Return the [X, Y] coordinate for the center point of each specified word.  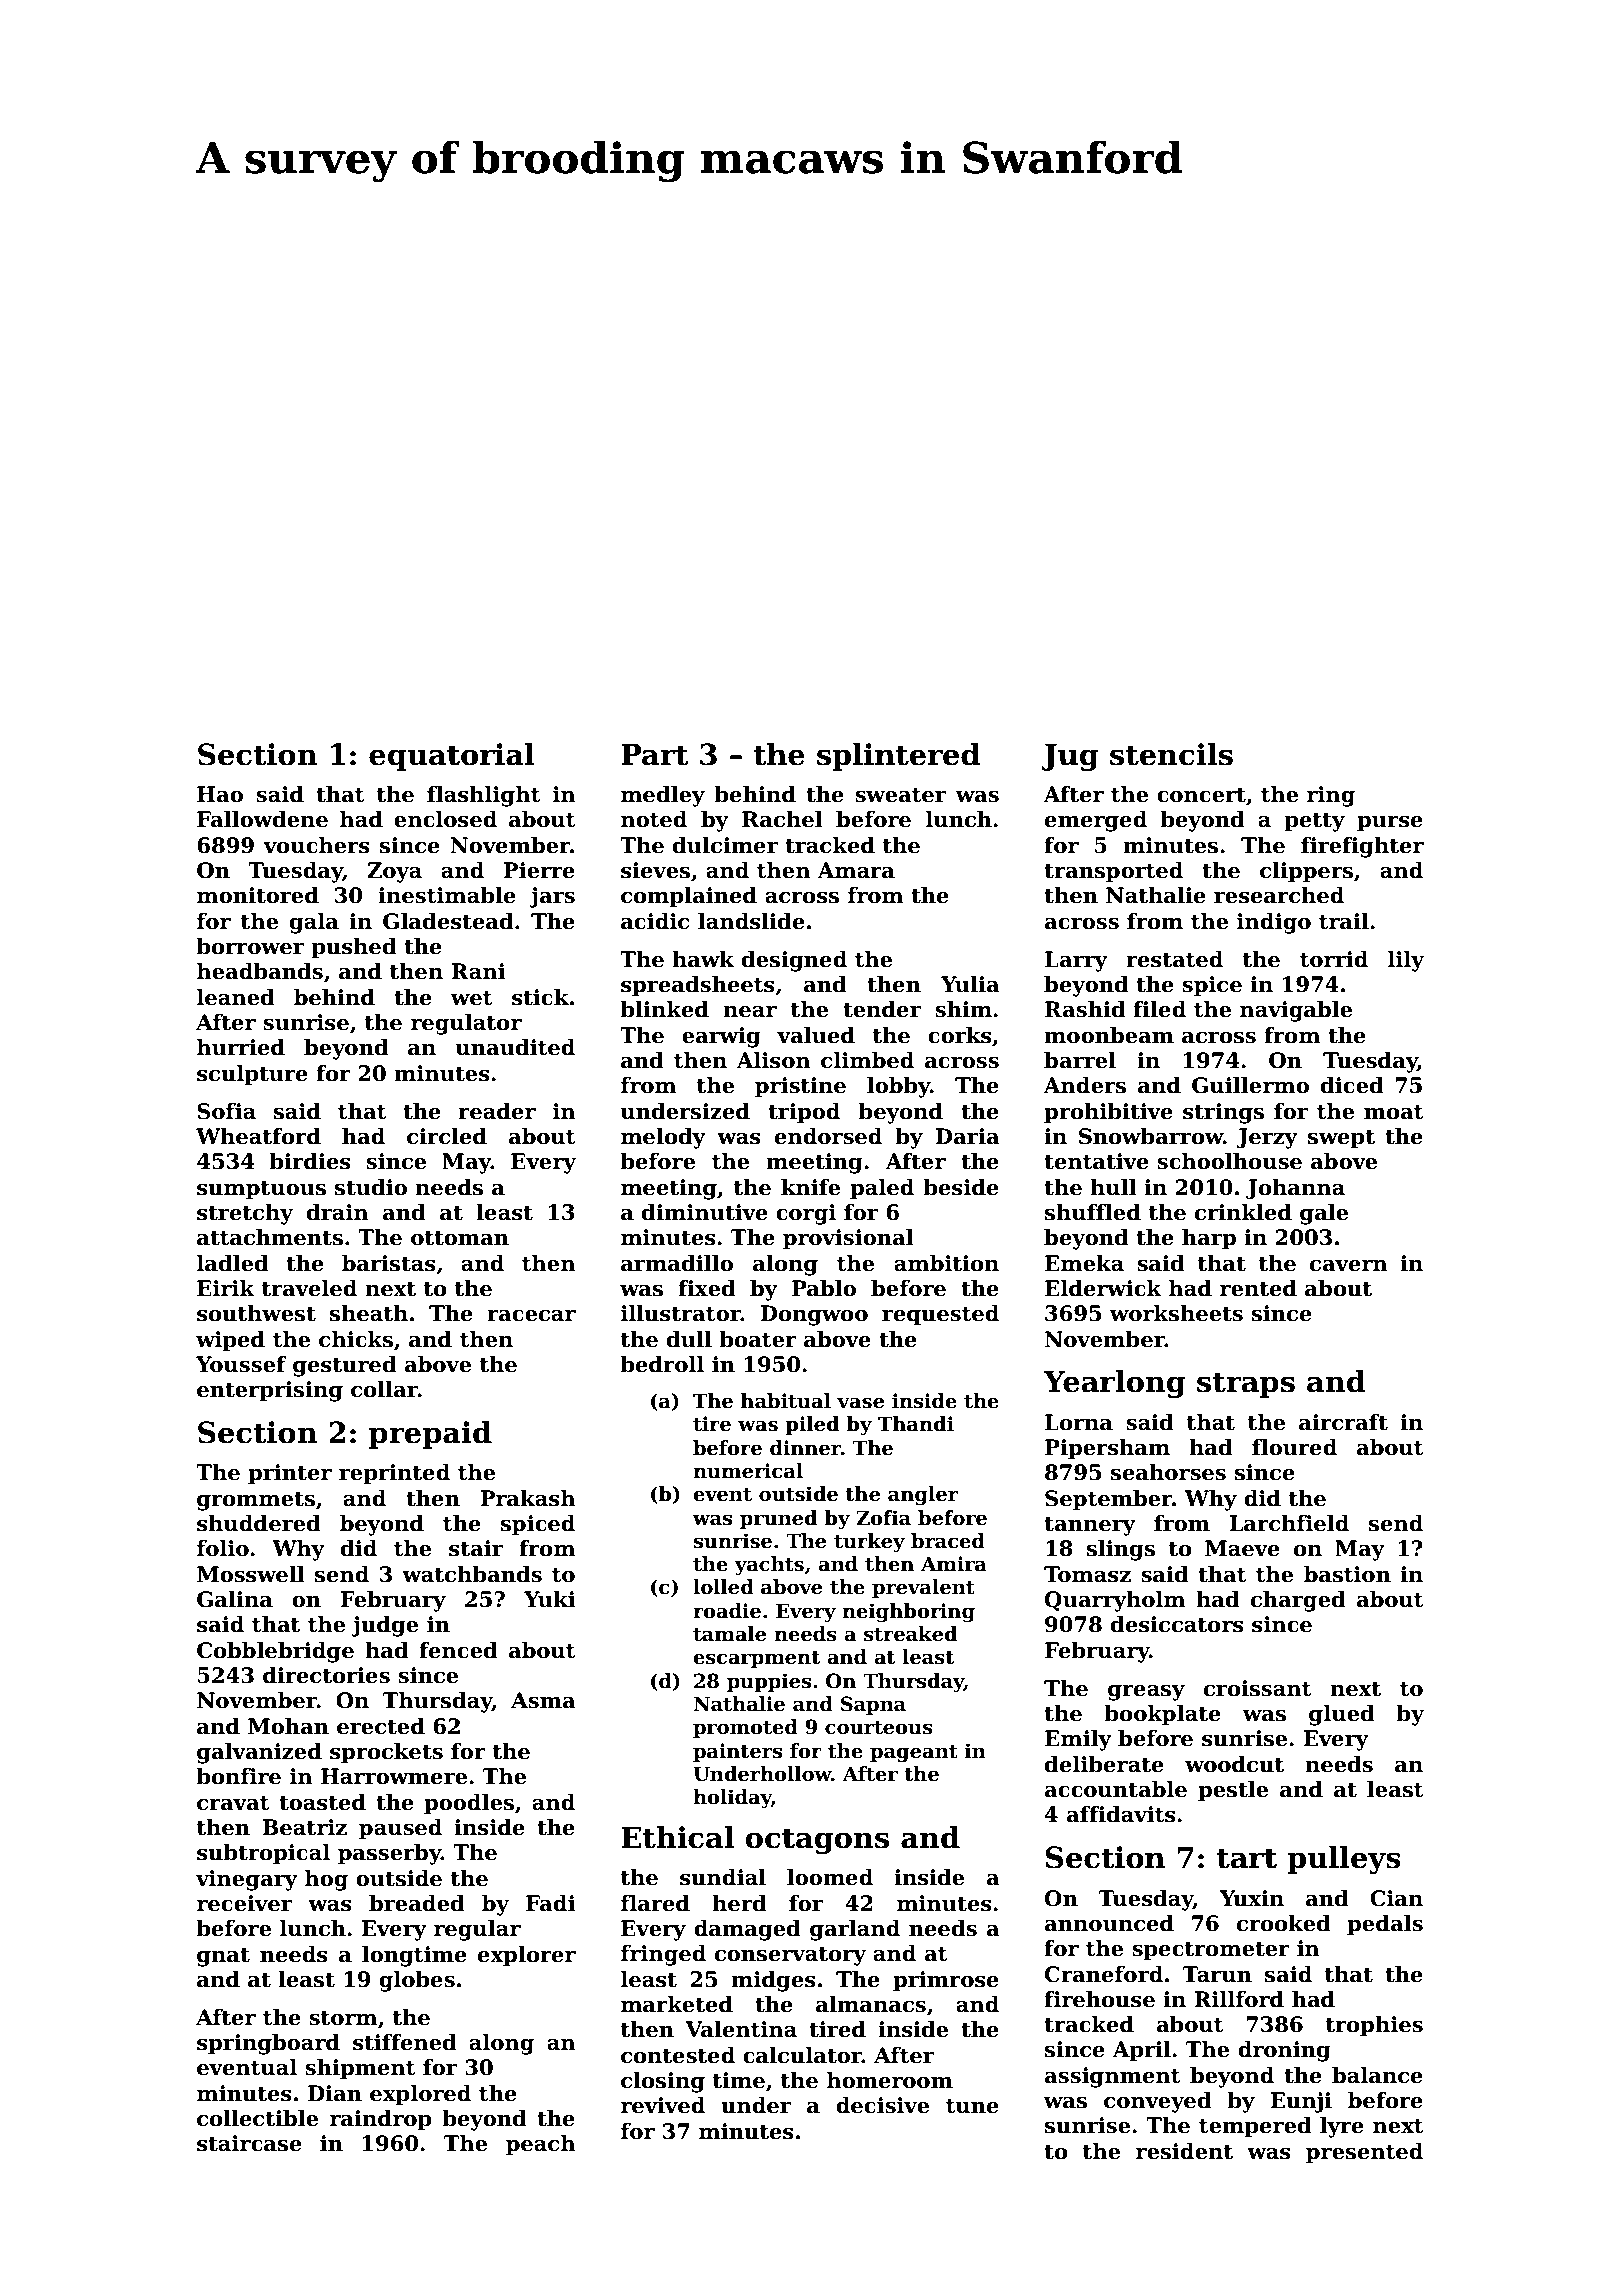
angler [923, 1496]
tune [972, 2106]
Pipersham [1107, 1449]
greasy [1146, 1693]
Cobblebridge [275, 1652]
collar [384, 1389]
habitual [786, 1401]
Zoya [394, 872]
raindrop [381, 2120]
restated [1174, 959]
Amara [856, 870]
